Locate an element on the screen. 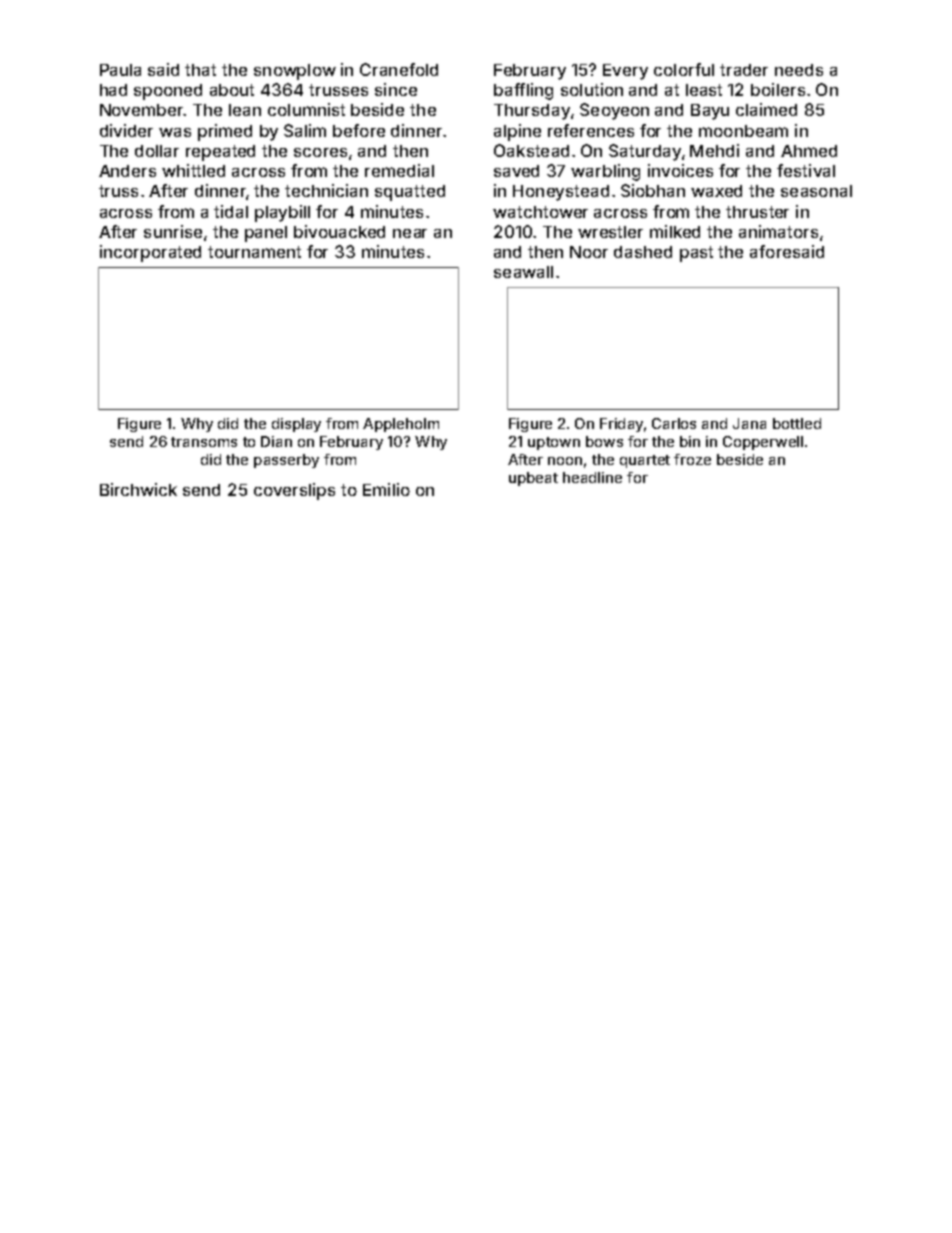 This screenshot has width=952, height=1233. uptown is located at coordinates (554, 443).
